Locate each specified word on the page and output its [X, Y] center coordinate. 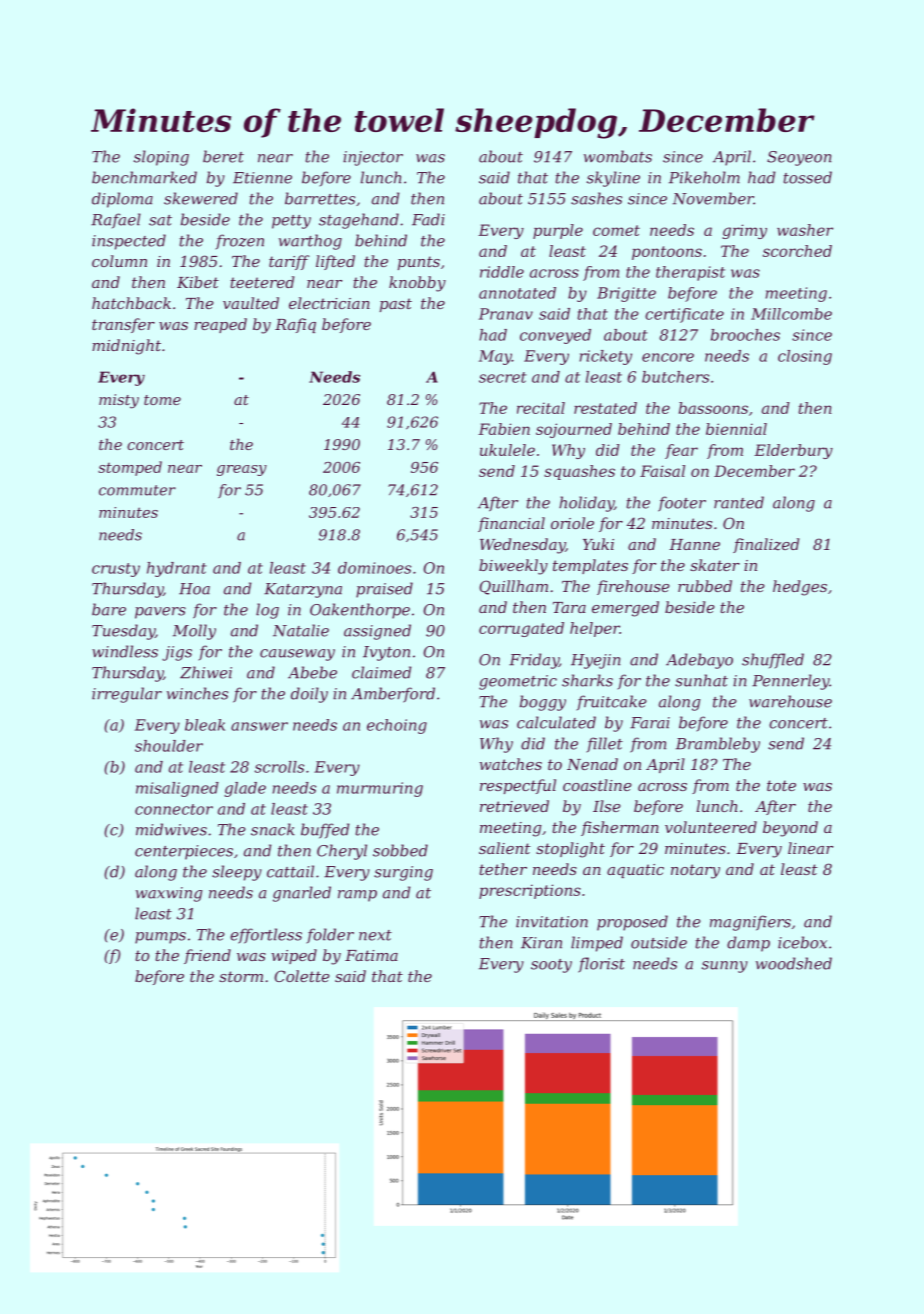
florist [601, 965]
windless [125, 651]
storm [241, 976]
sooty [551, 966]
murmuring [380, 789]
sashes [596, 198]
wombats [618, 156]
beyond [790, 829]
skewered [201, 198]
